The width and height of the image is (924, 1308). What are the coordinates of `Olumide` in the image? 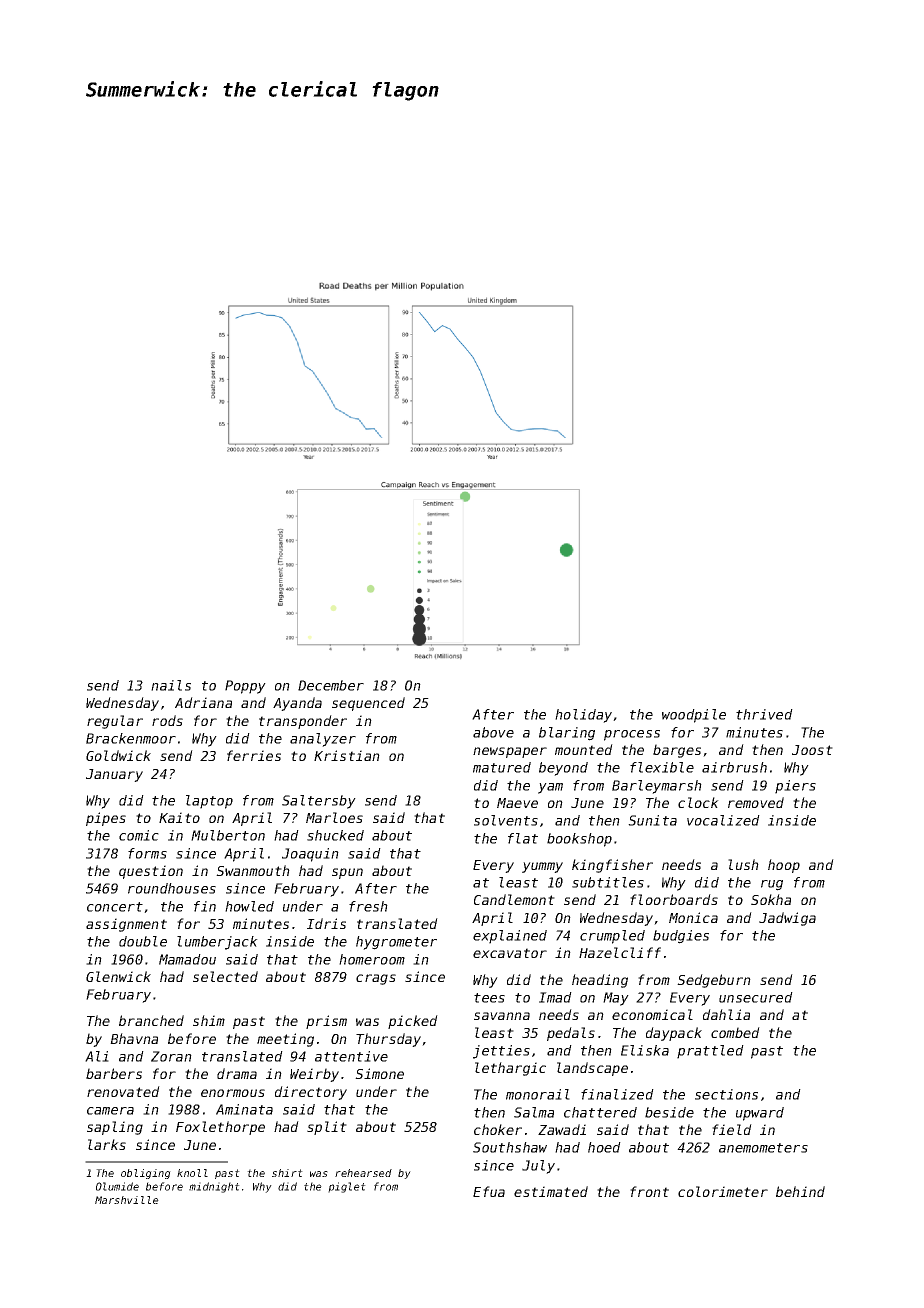 It's located at (117, 1186).
